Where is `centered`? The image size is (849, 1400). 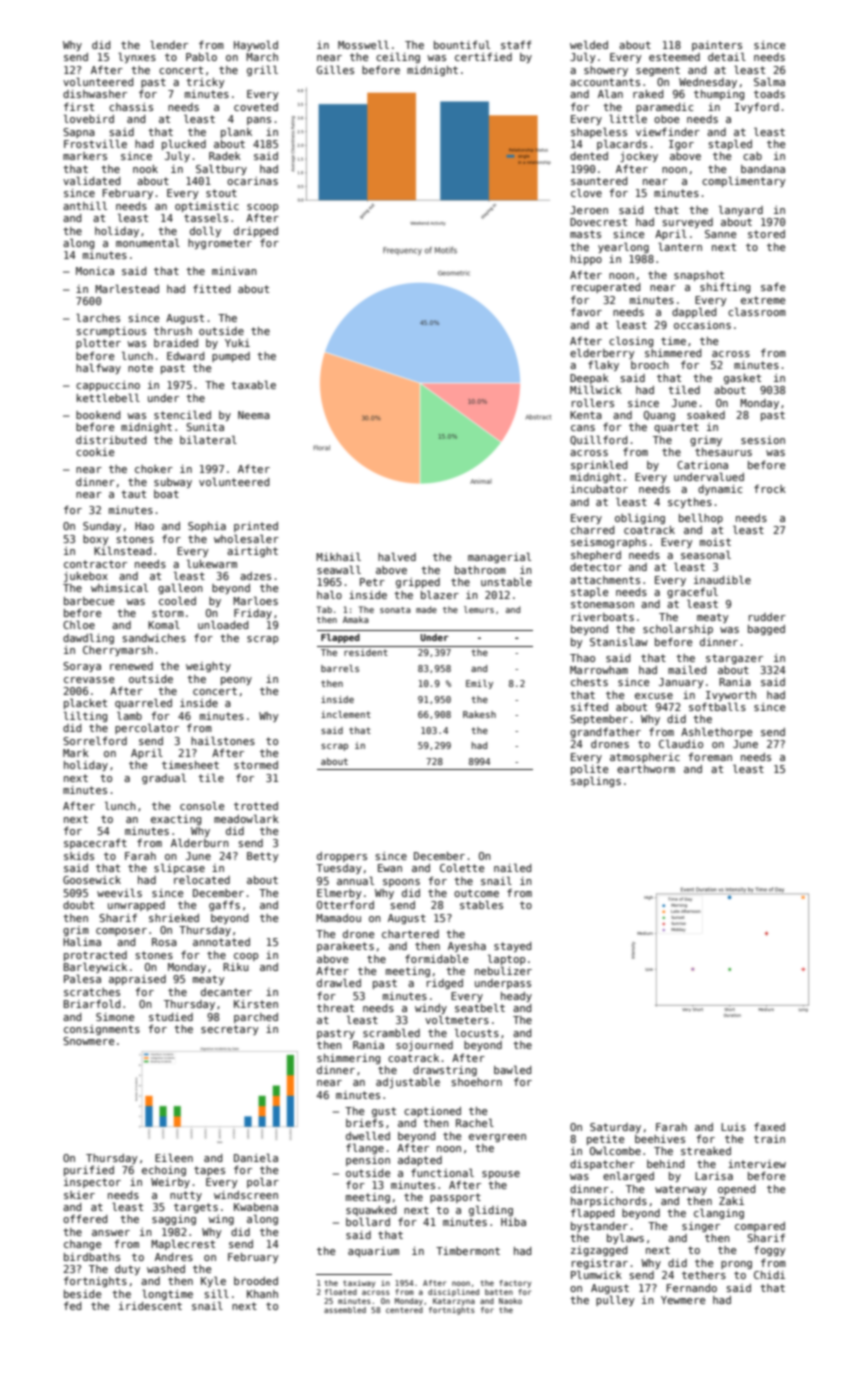
centered is located at coordinates (404, 1310).
